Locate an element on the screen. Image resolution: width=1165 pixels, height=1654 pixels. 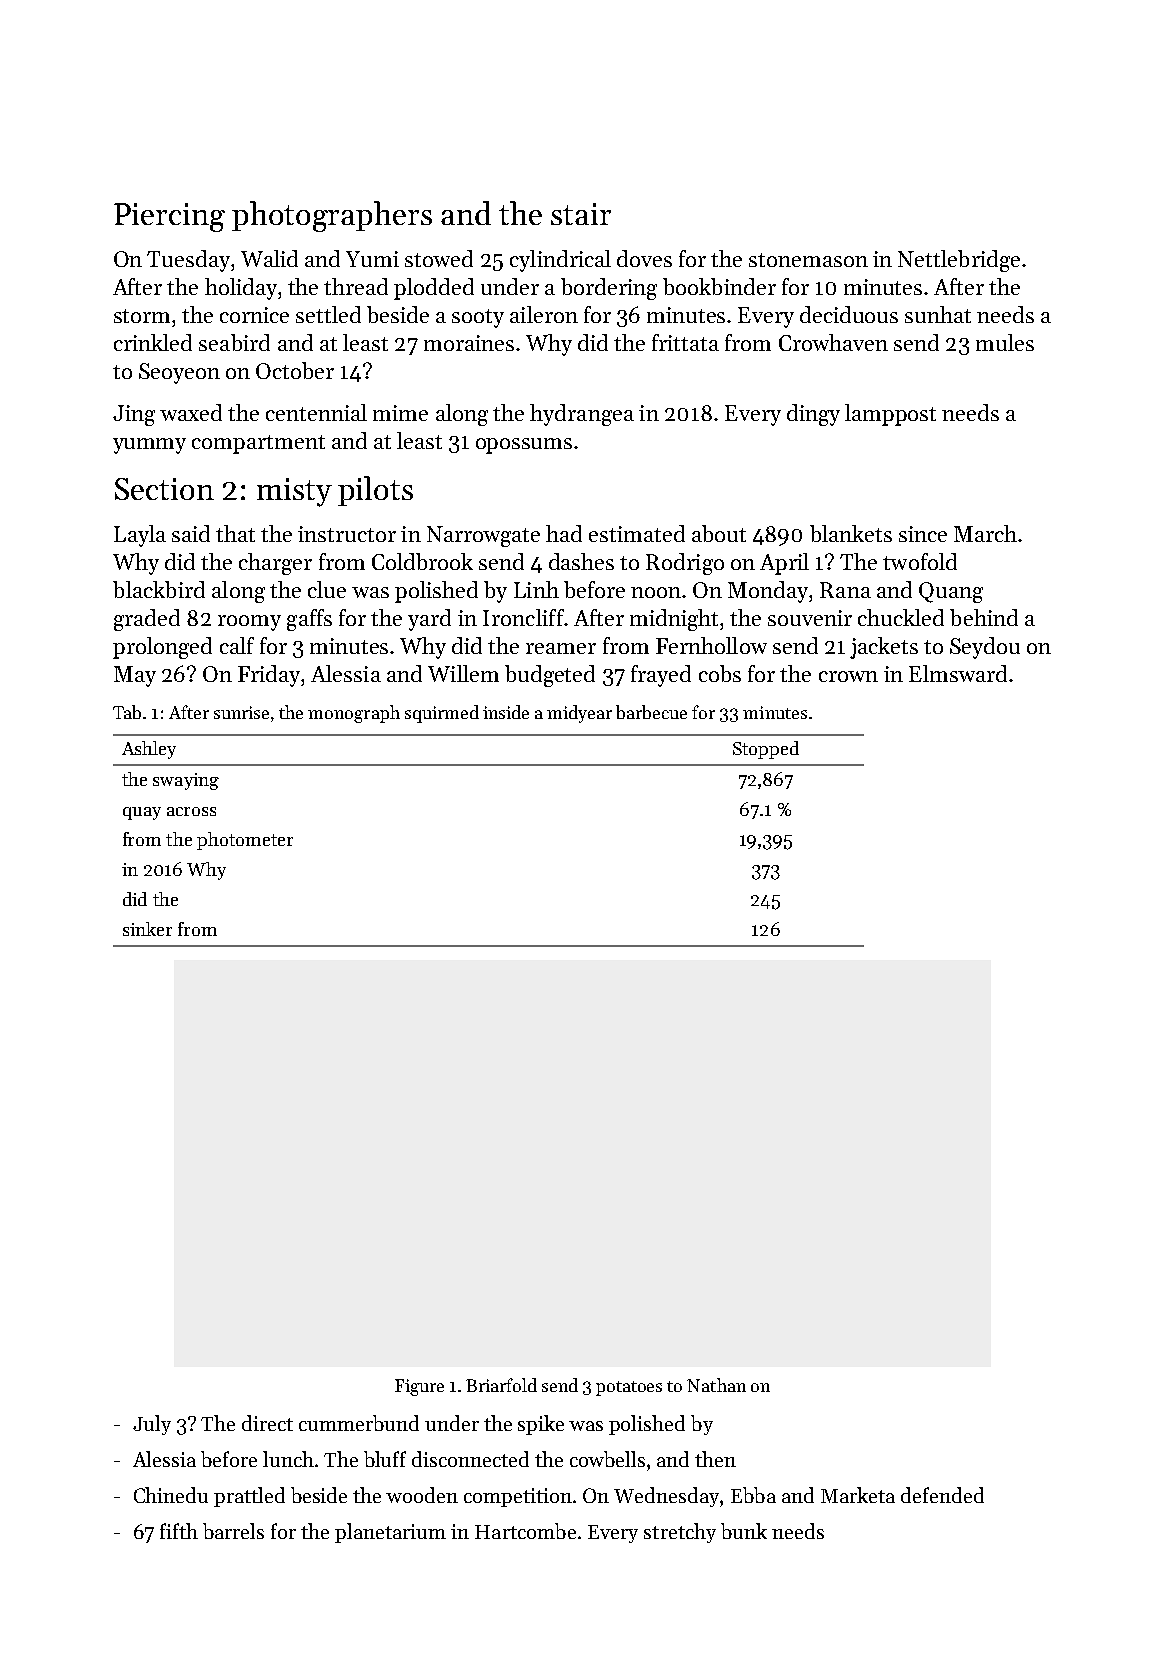
direct is located at coordinates (267, 1423).
